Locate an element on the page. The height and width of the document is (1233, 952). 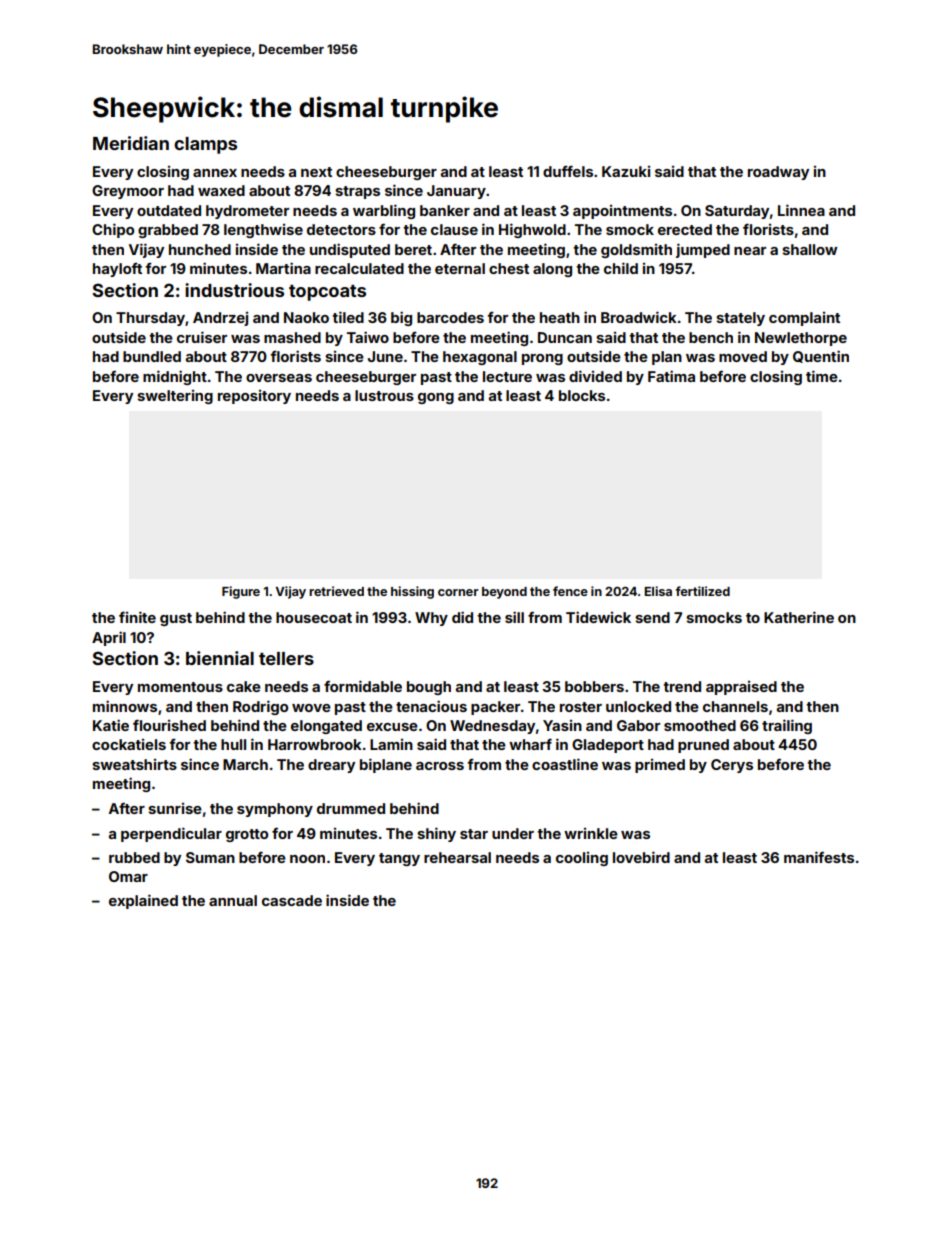
packer is located at coordinates (495, 708).
